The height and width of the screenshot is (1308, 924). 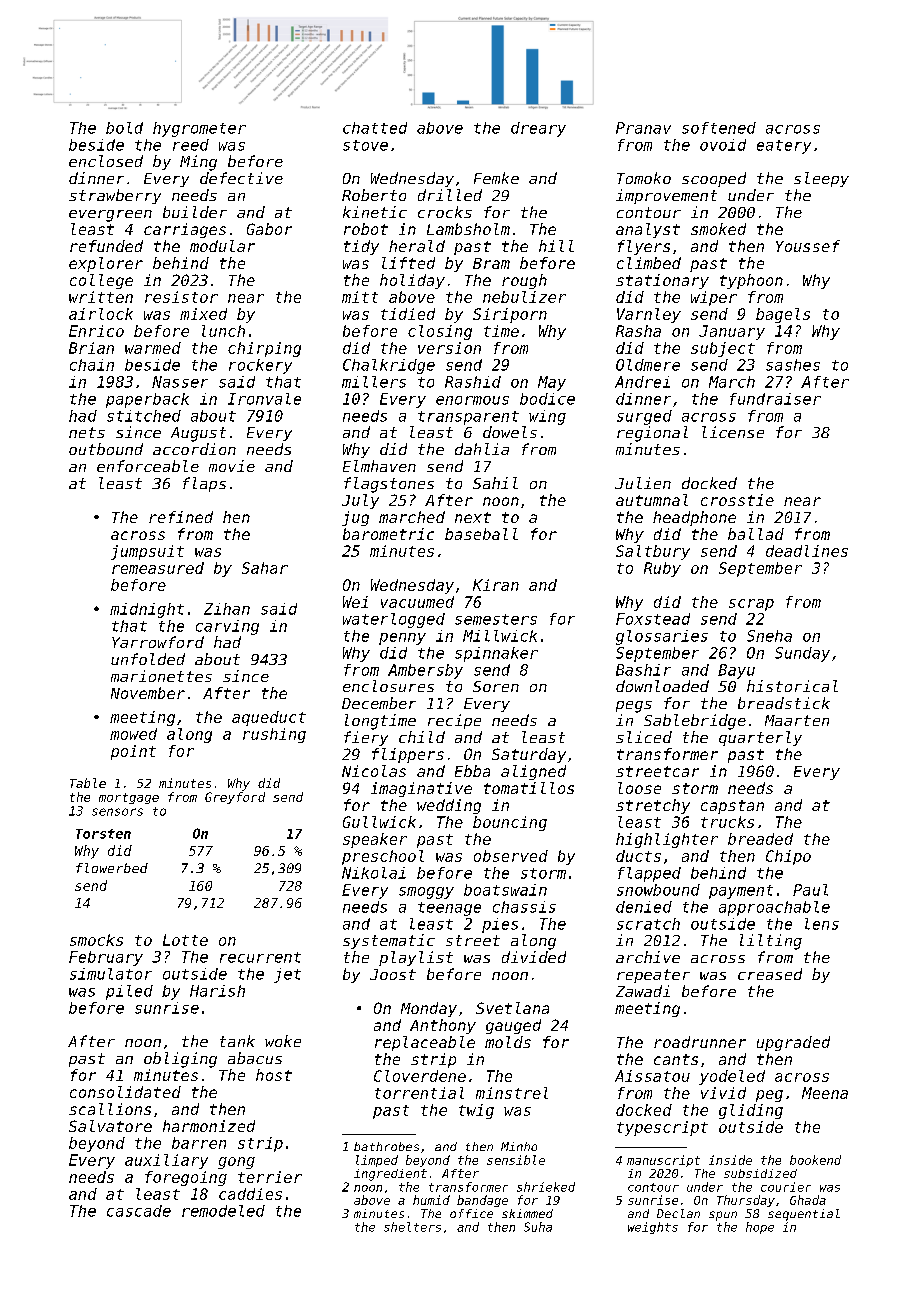 I want to click on dreary, so click(x=538, y=129).
